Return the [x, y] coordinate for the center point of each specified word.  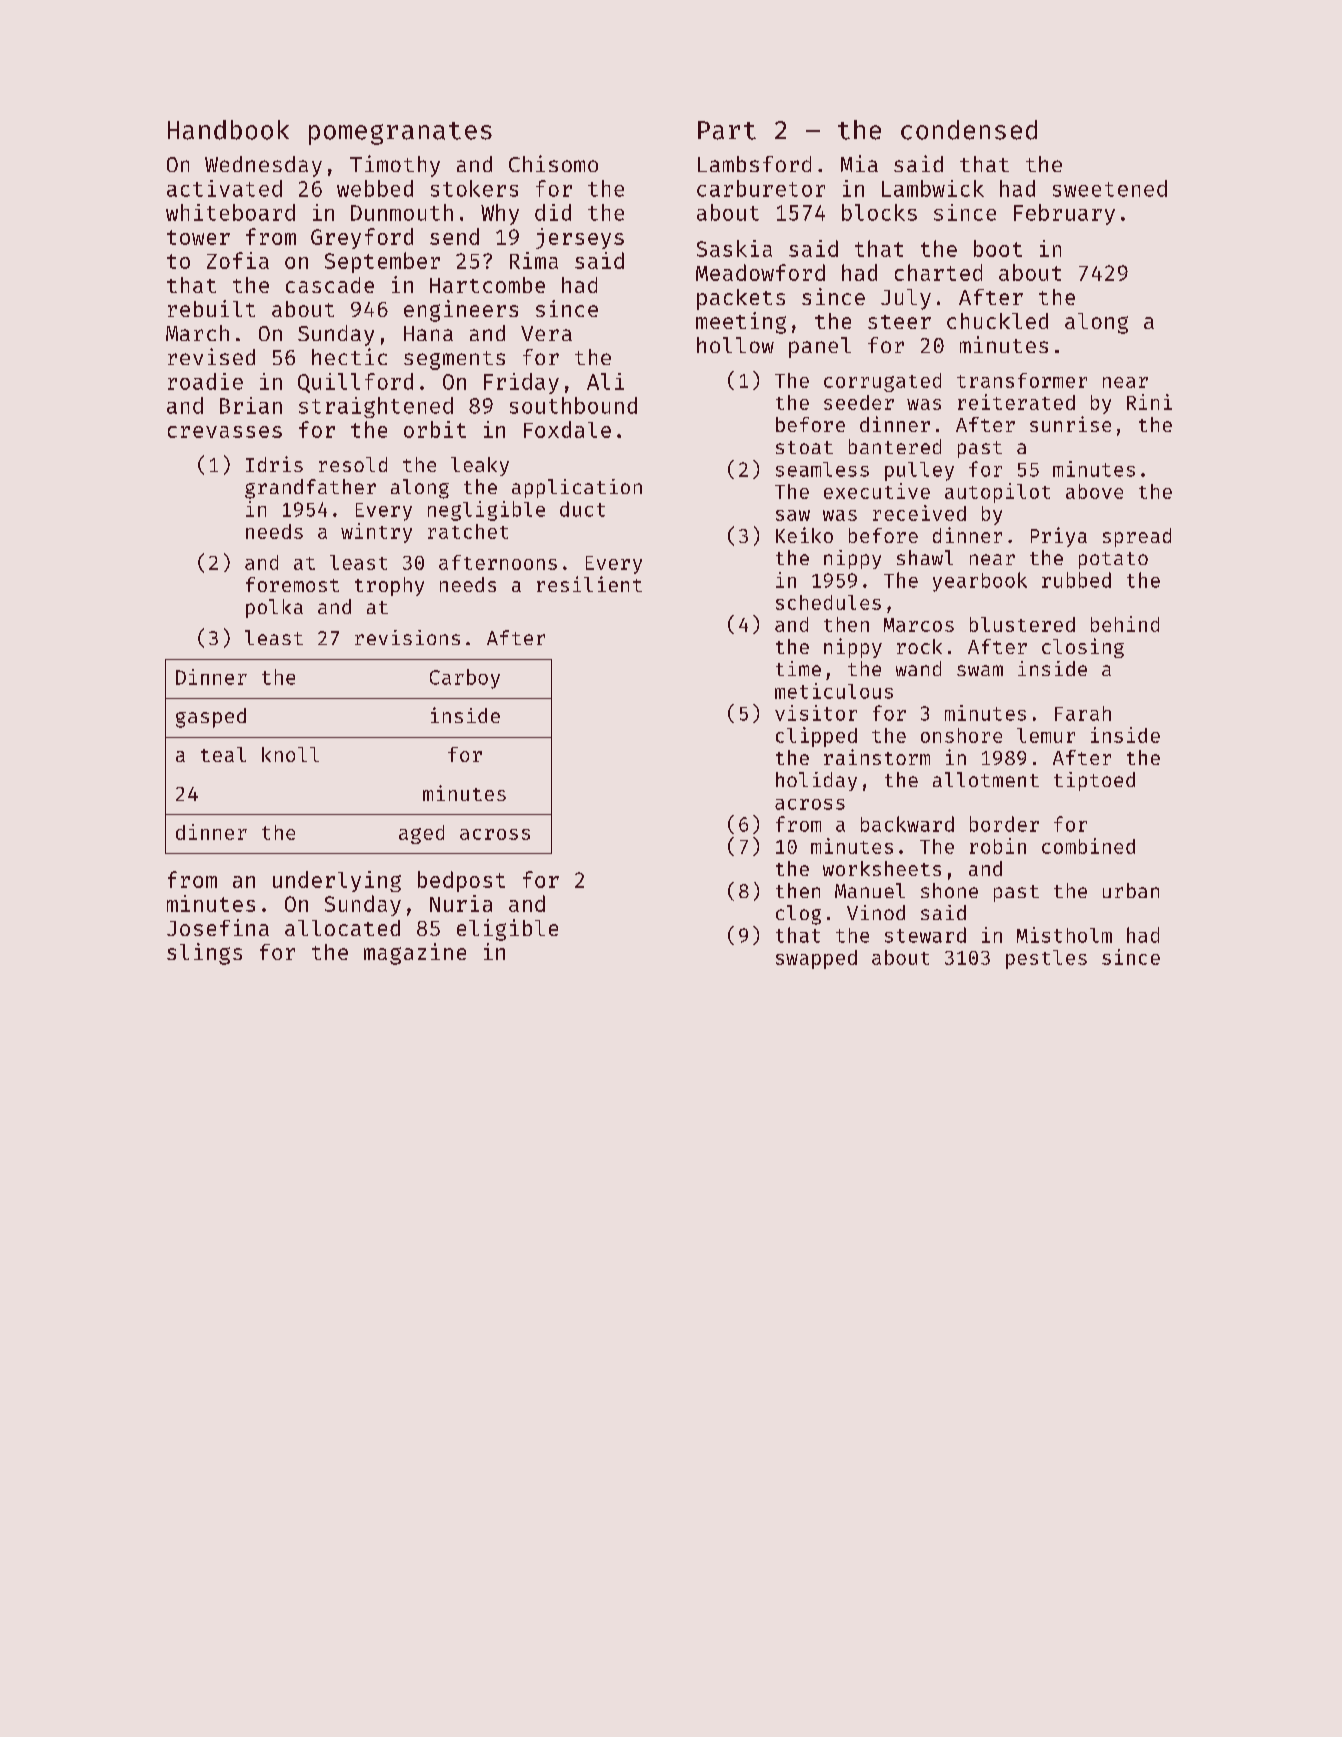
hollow [735, 345]
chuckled [997, 321]
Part [727, 130]
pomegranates [400, 133]
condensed [969, 130]
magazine [415, 954]
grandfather [310, 489]
